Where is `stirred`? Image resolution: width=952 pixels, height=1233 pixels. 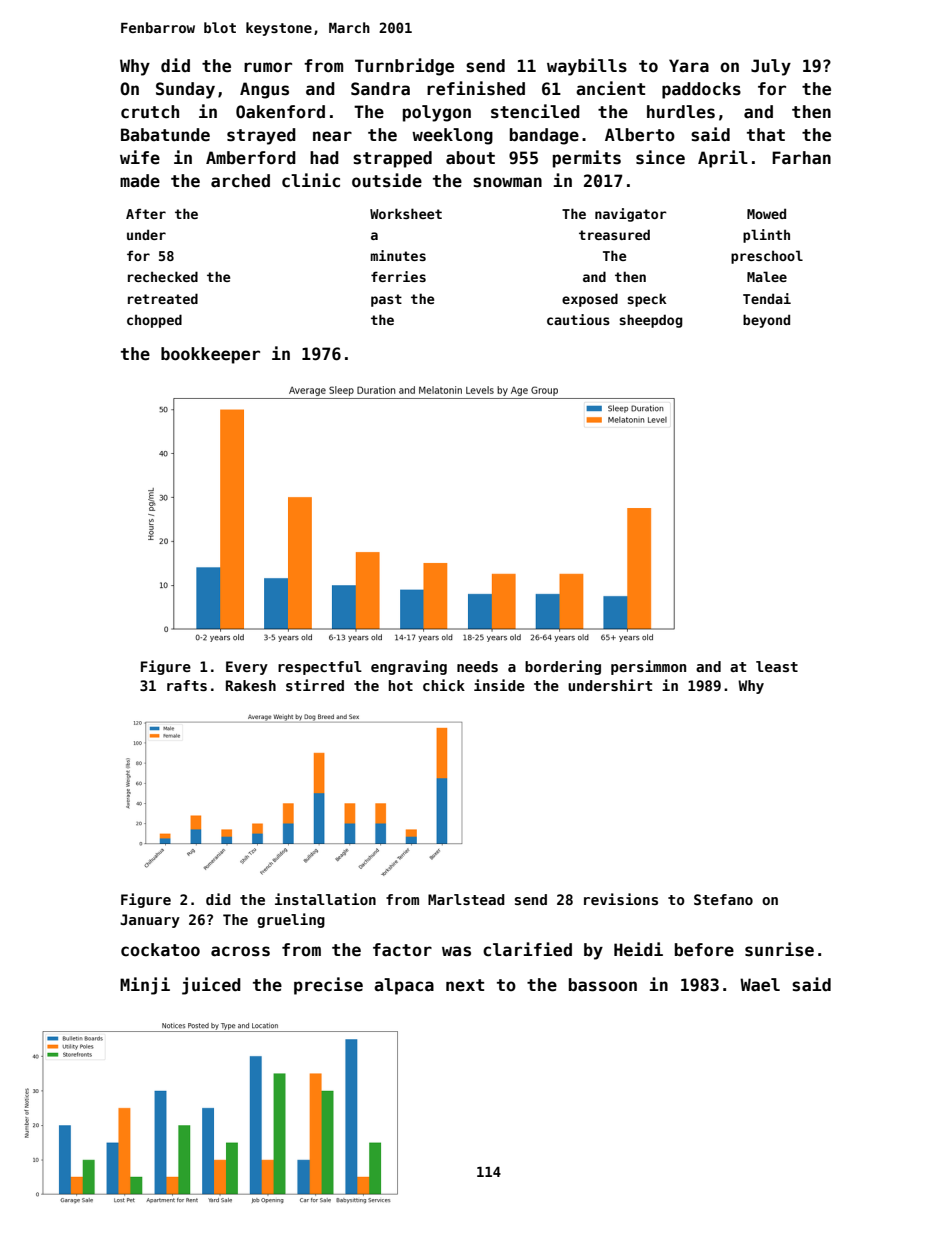
stirred is located at coordinates (315, 685).
